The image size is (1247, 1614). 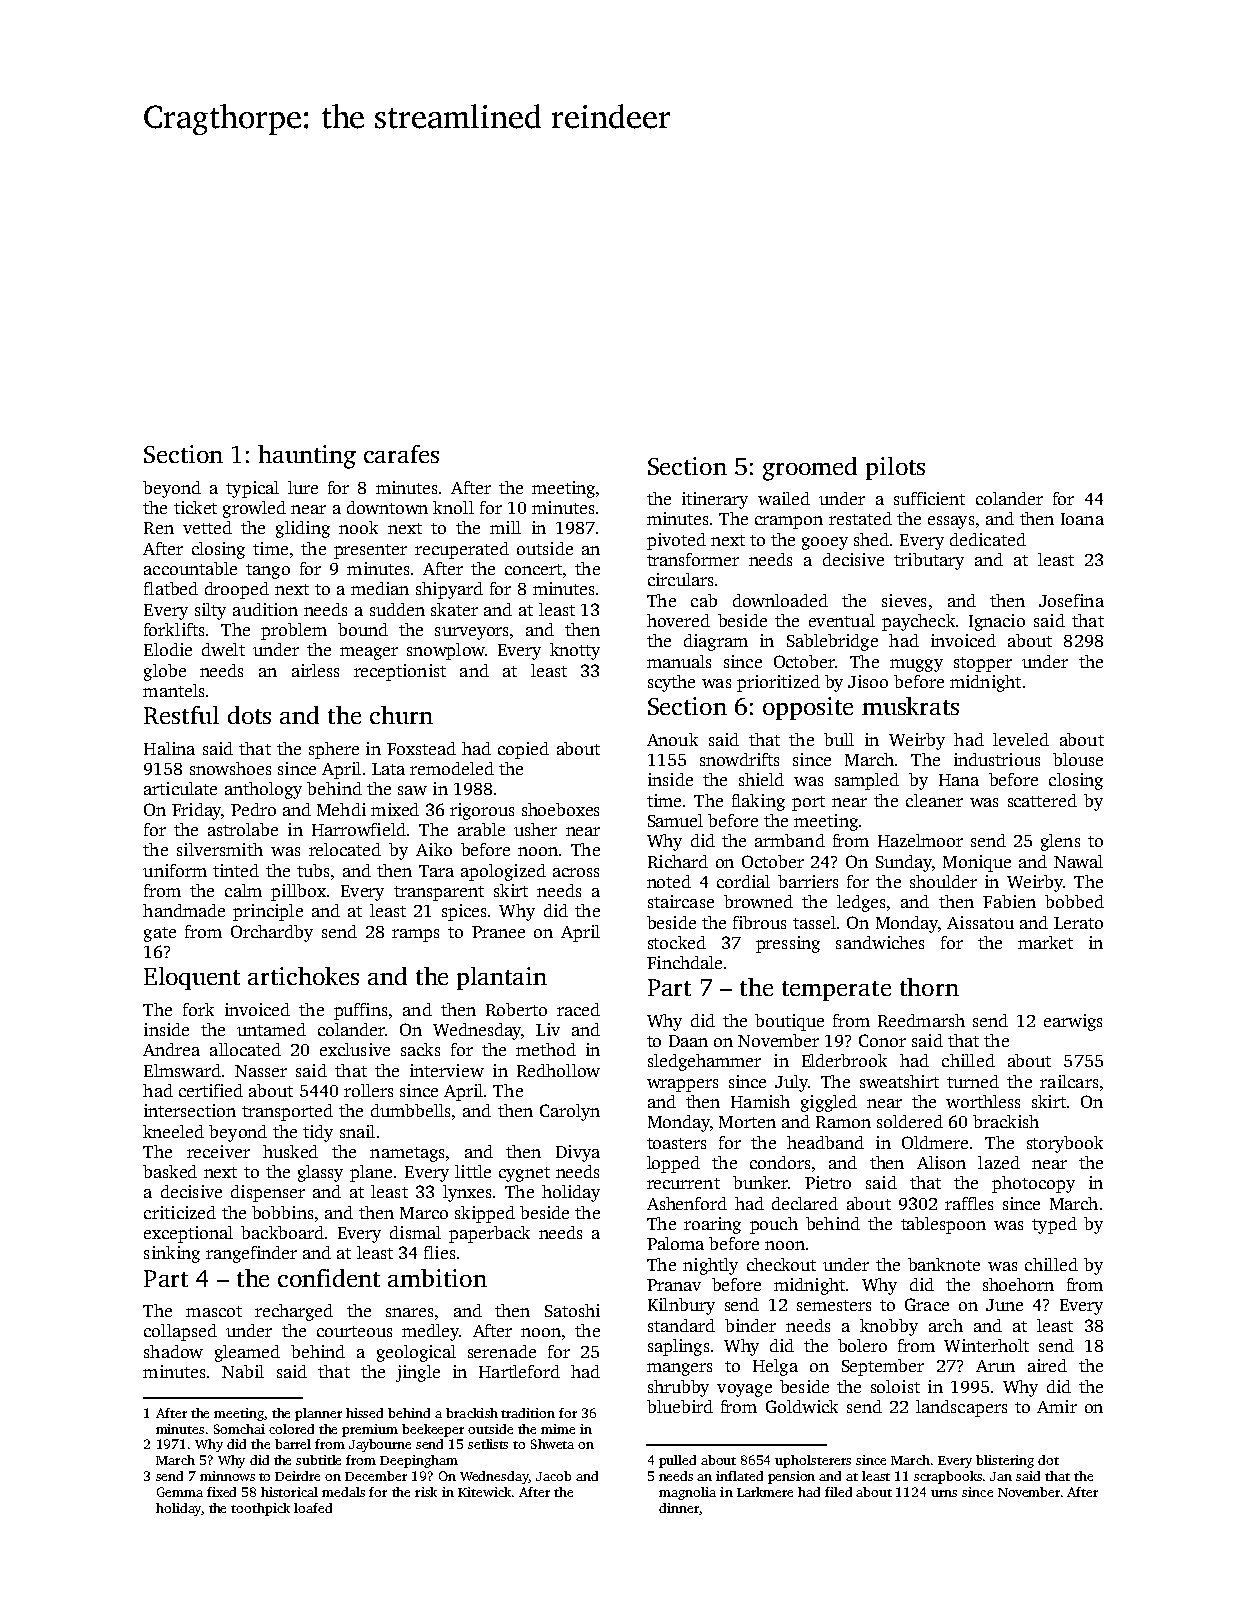 What do you see at coordinates (1047, 1365) in the screenshot?
I see `aired` at bounding box center [1047, 1365].
